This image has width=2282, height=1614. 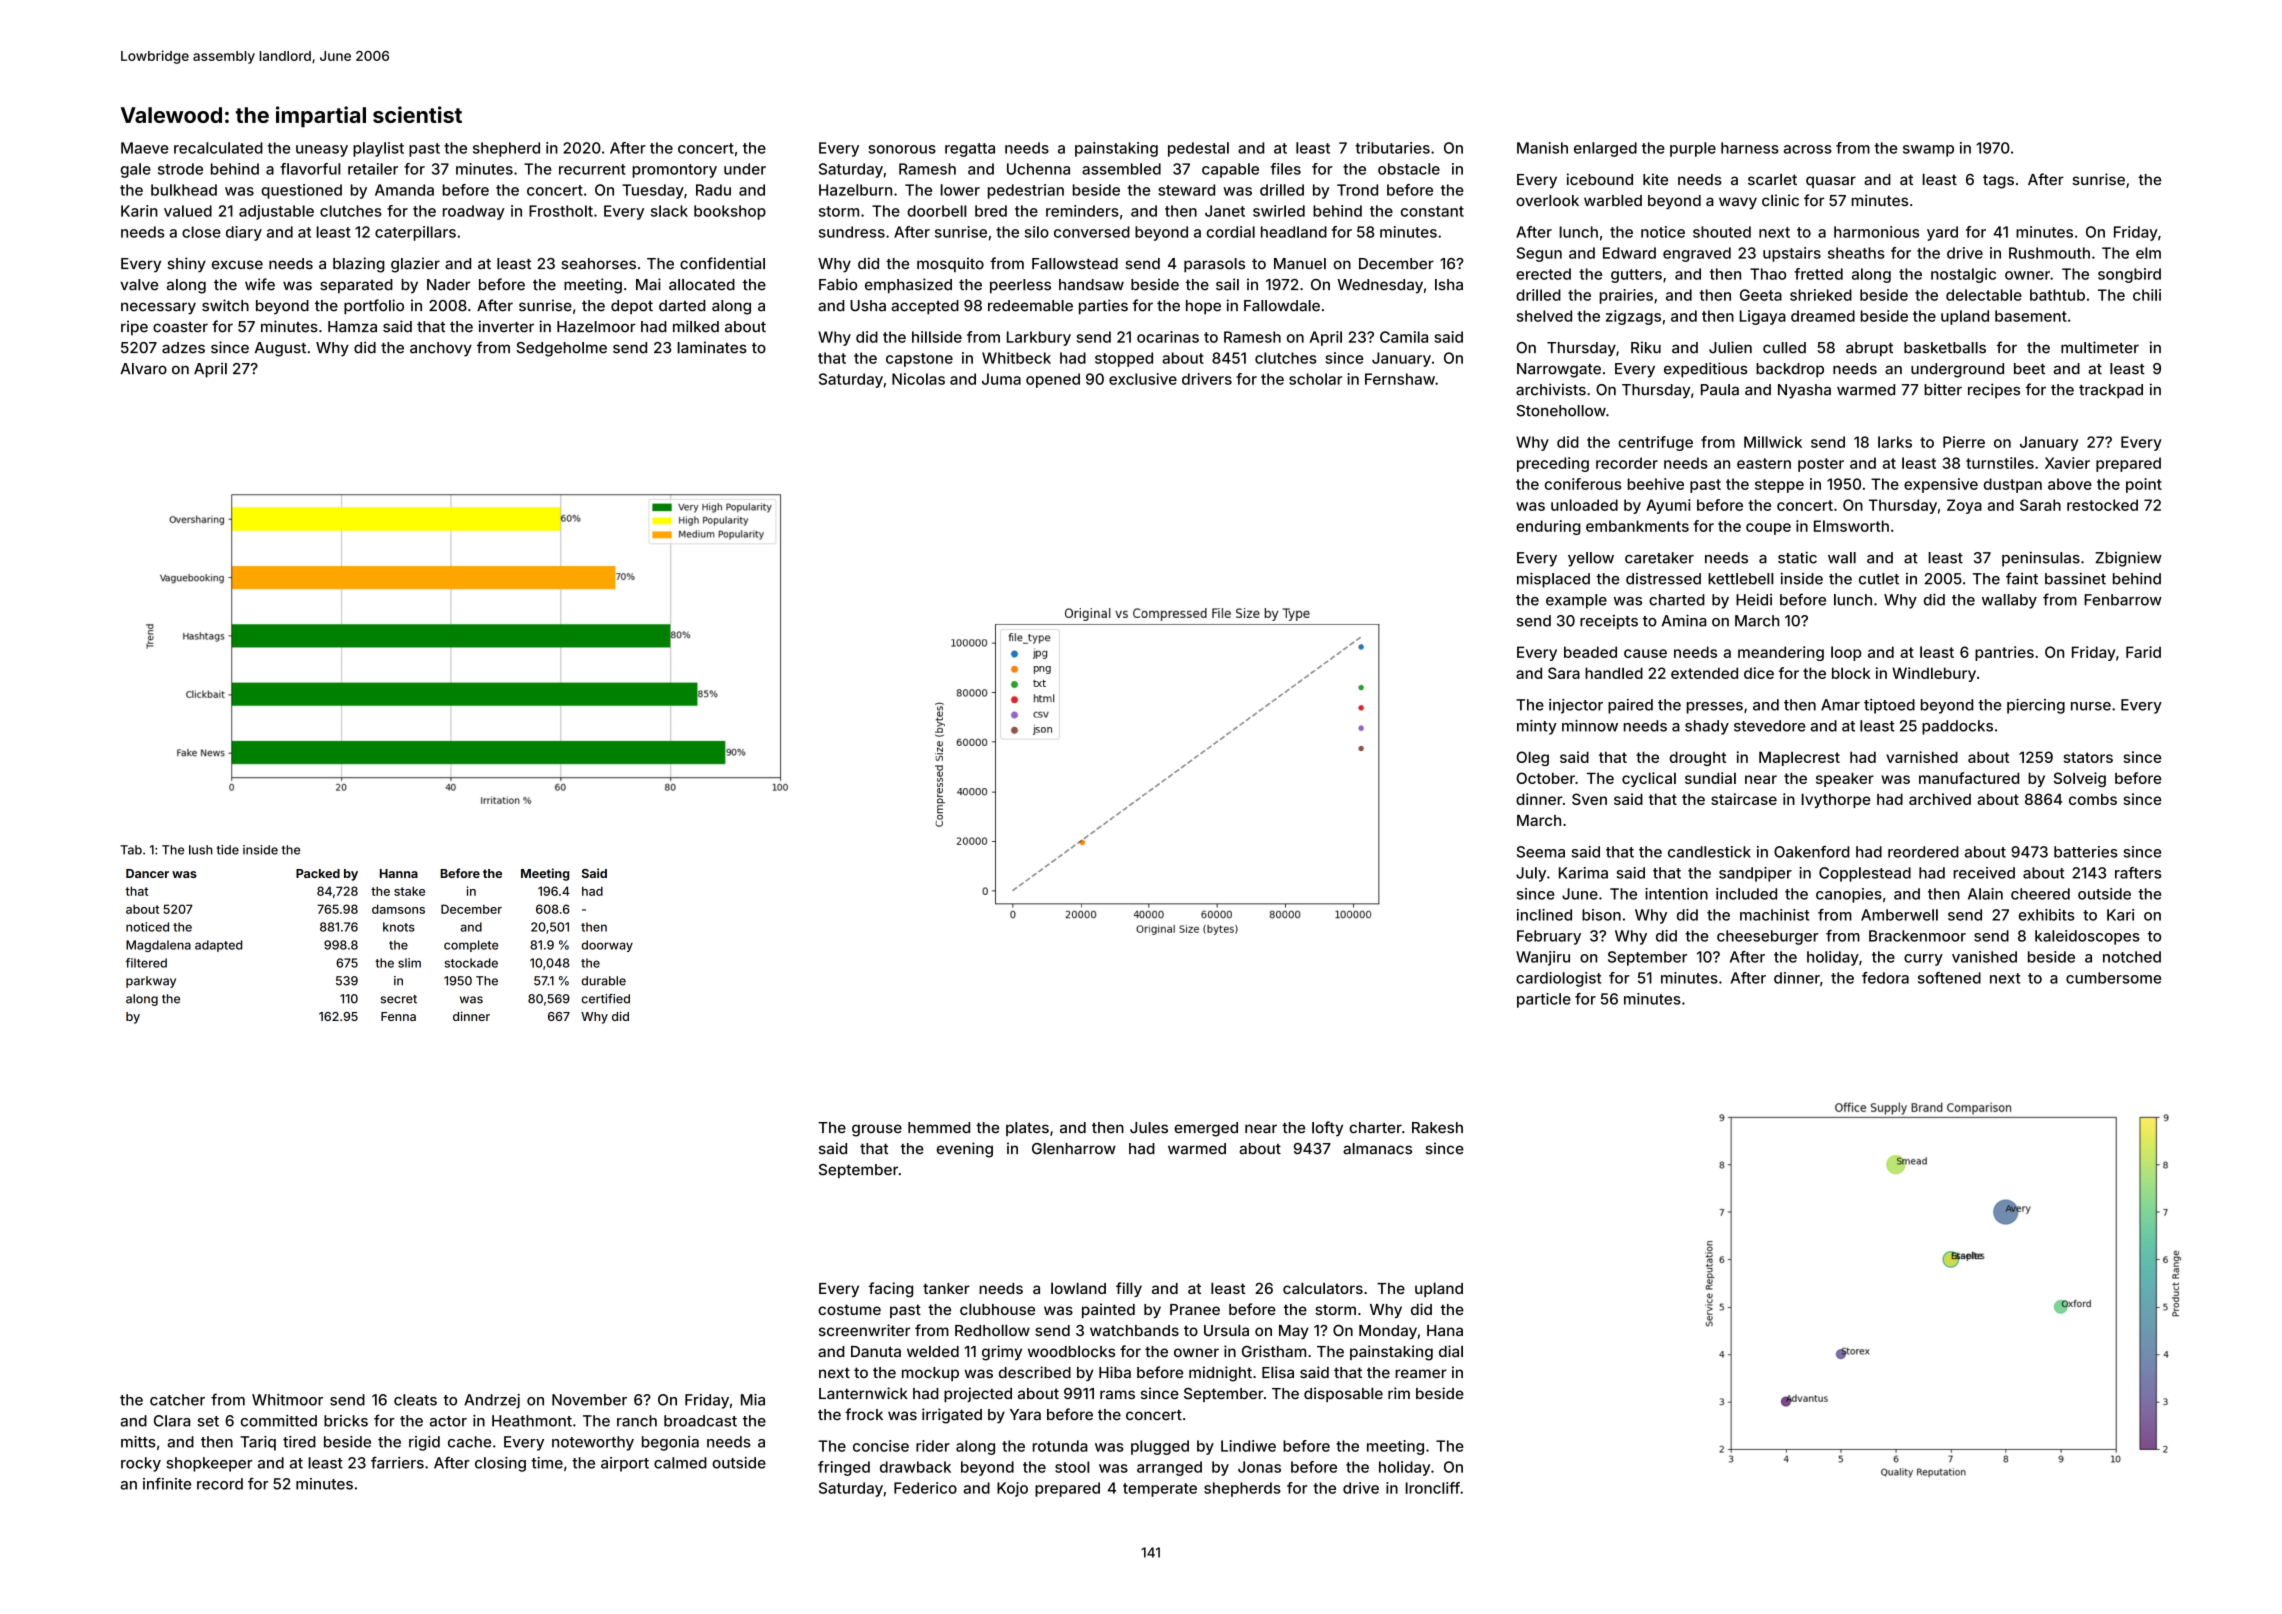 I want to click on Dancer, so click(x=147, y=873).
